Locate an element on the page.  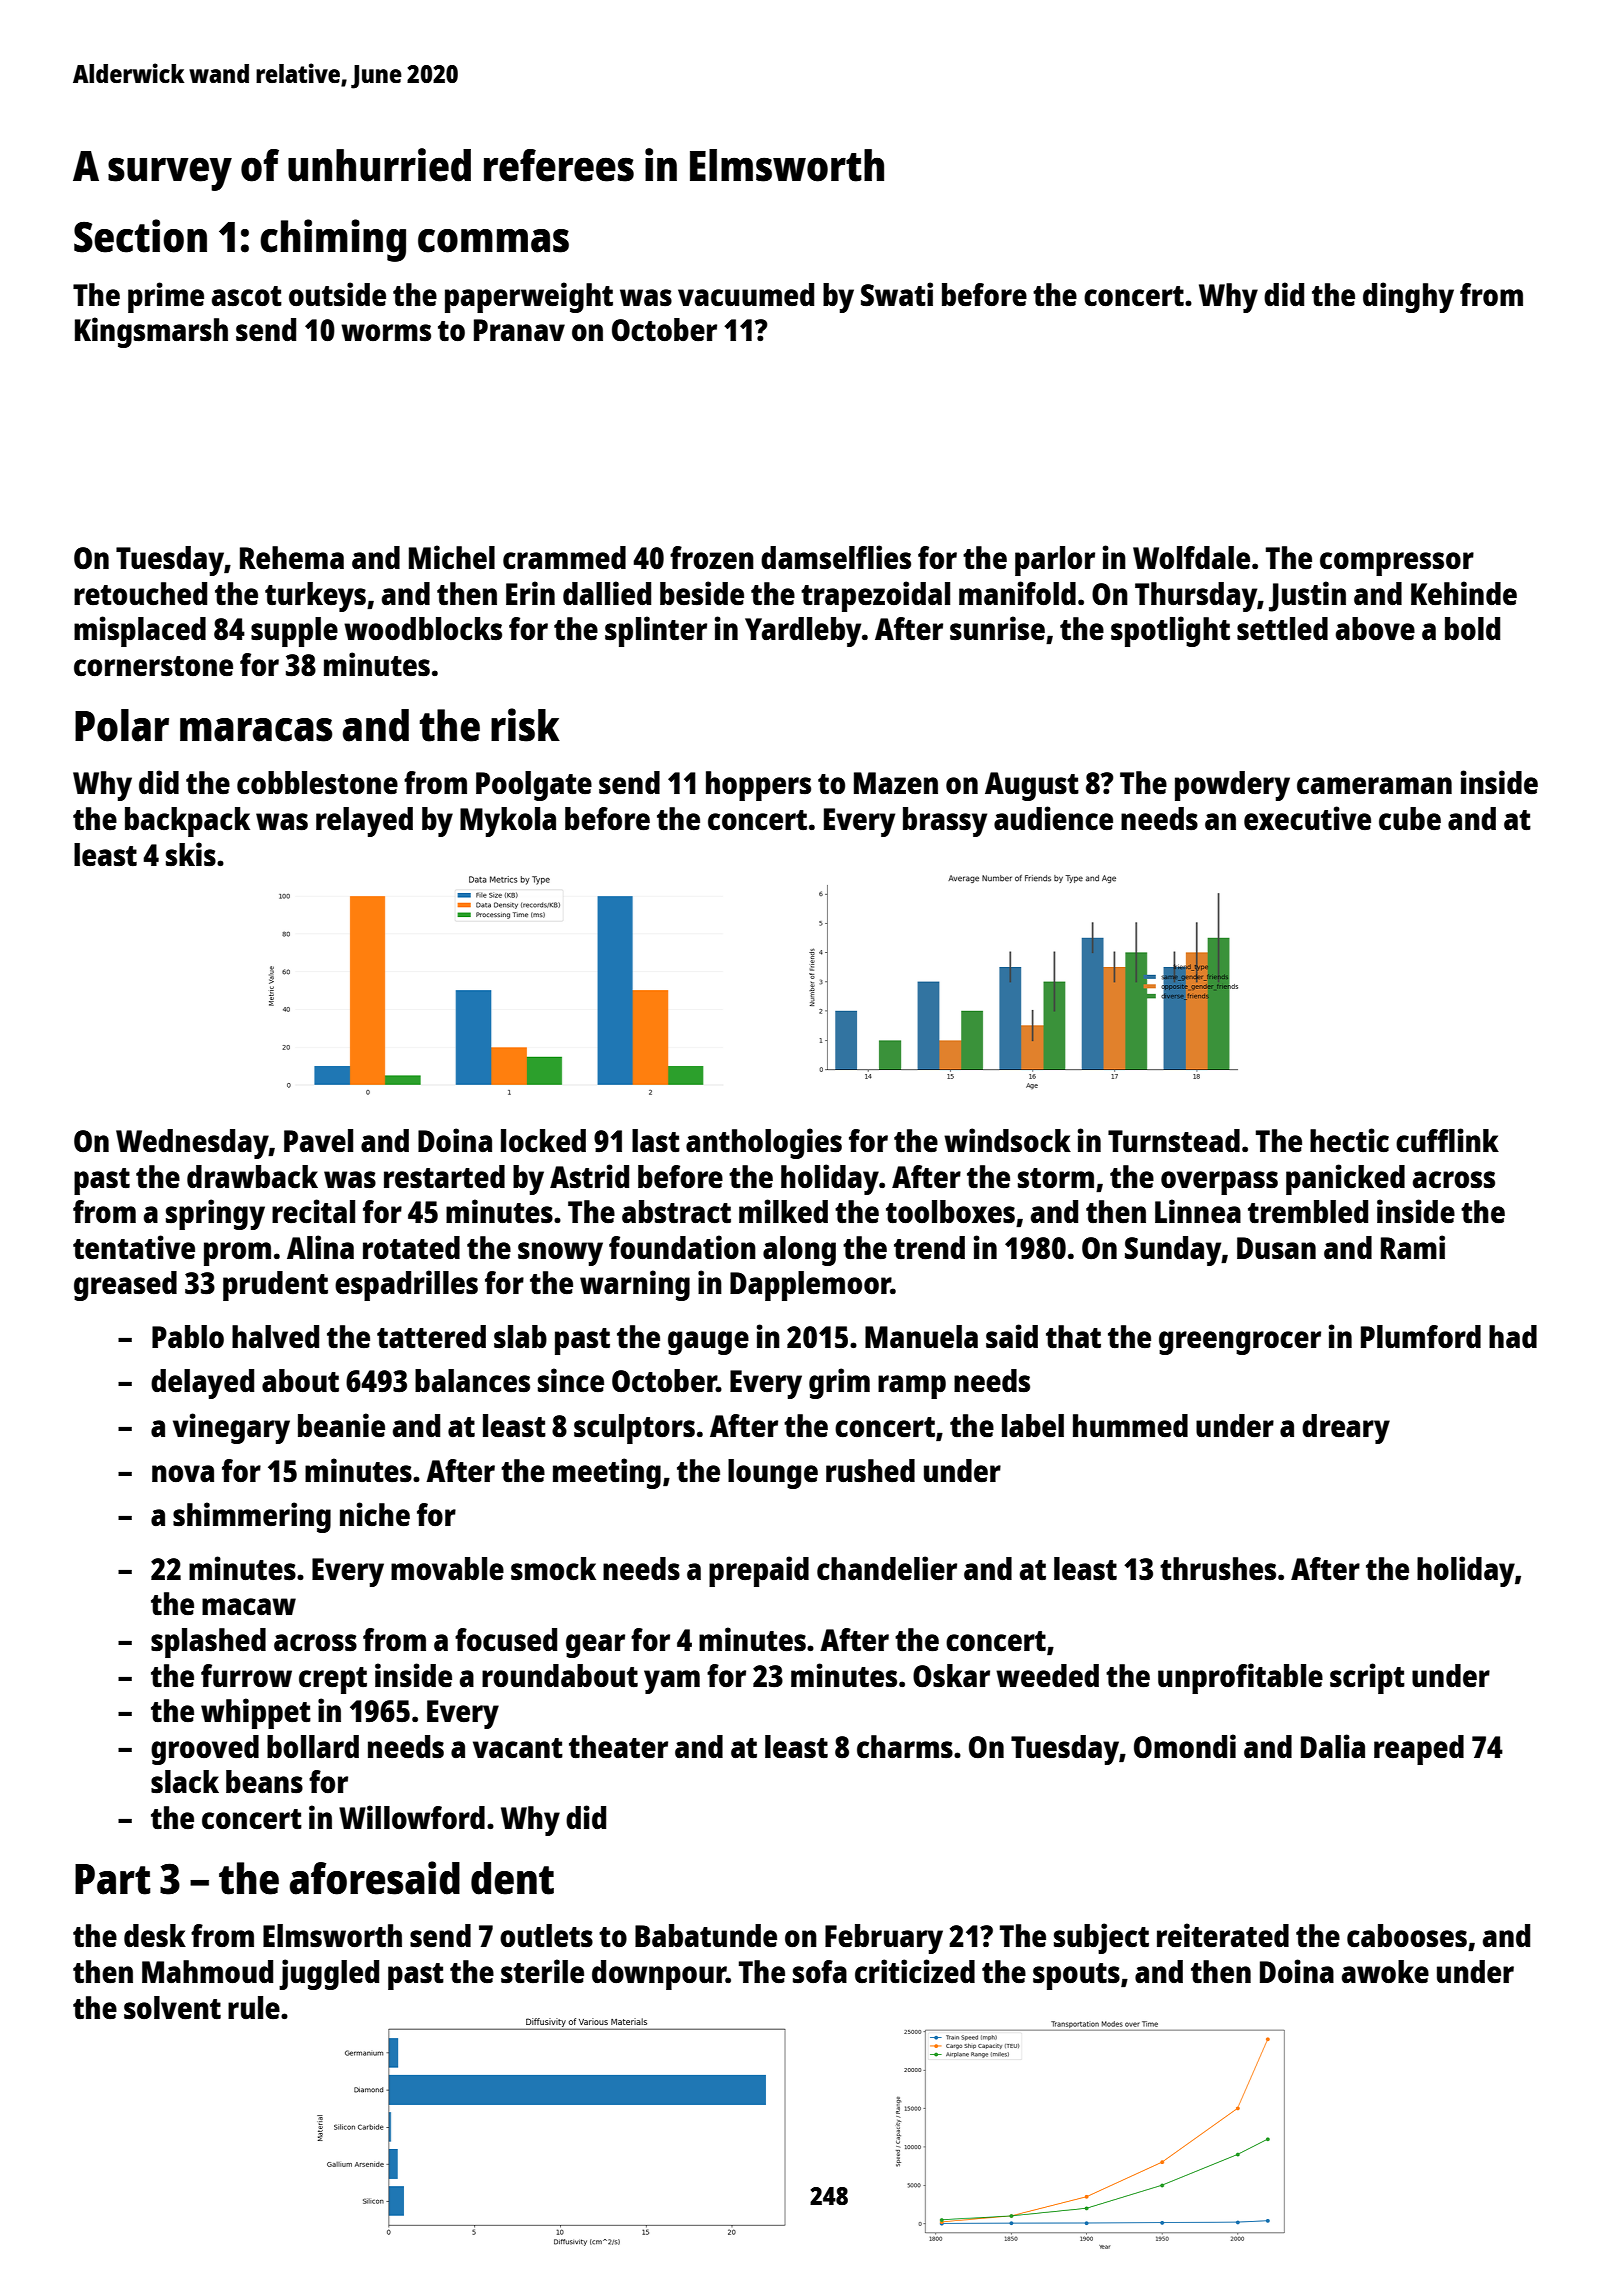
dreary is located at coordinates (1346, 1429).
